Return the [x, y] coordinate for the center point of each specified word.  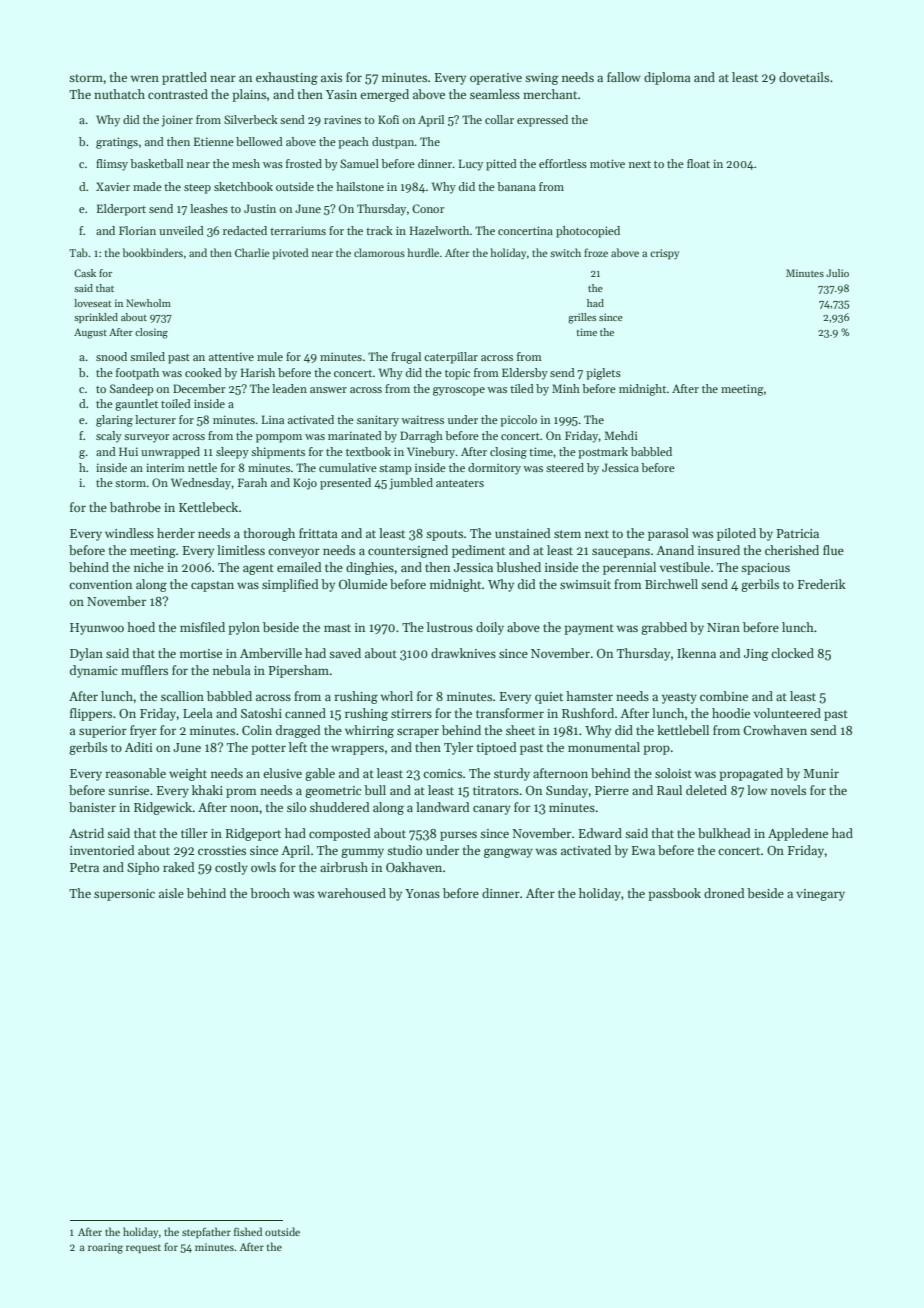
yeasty [679, 698]
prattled [184, 78]
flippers [91, 714]
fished [248, 1231]
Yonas [422, 893]
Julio [837, 273]
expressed [542, 121]
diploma [667, 78]
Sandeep [132, 390]
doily [490, 628]
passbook [674, 894]
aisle [171, 893]
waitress [422, 419]
